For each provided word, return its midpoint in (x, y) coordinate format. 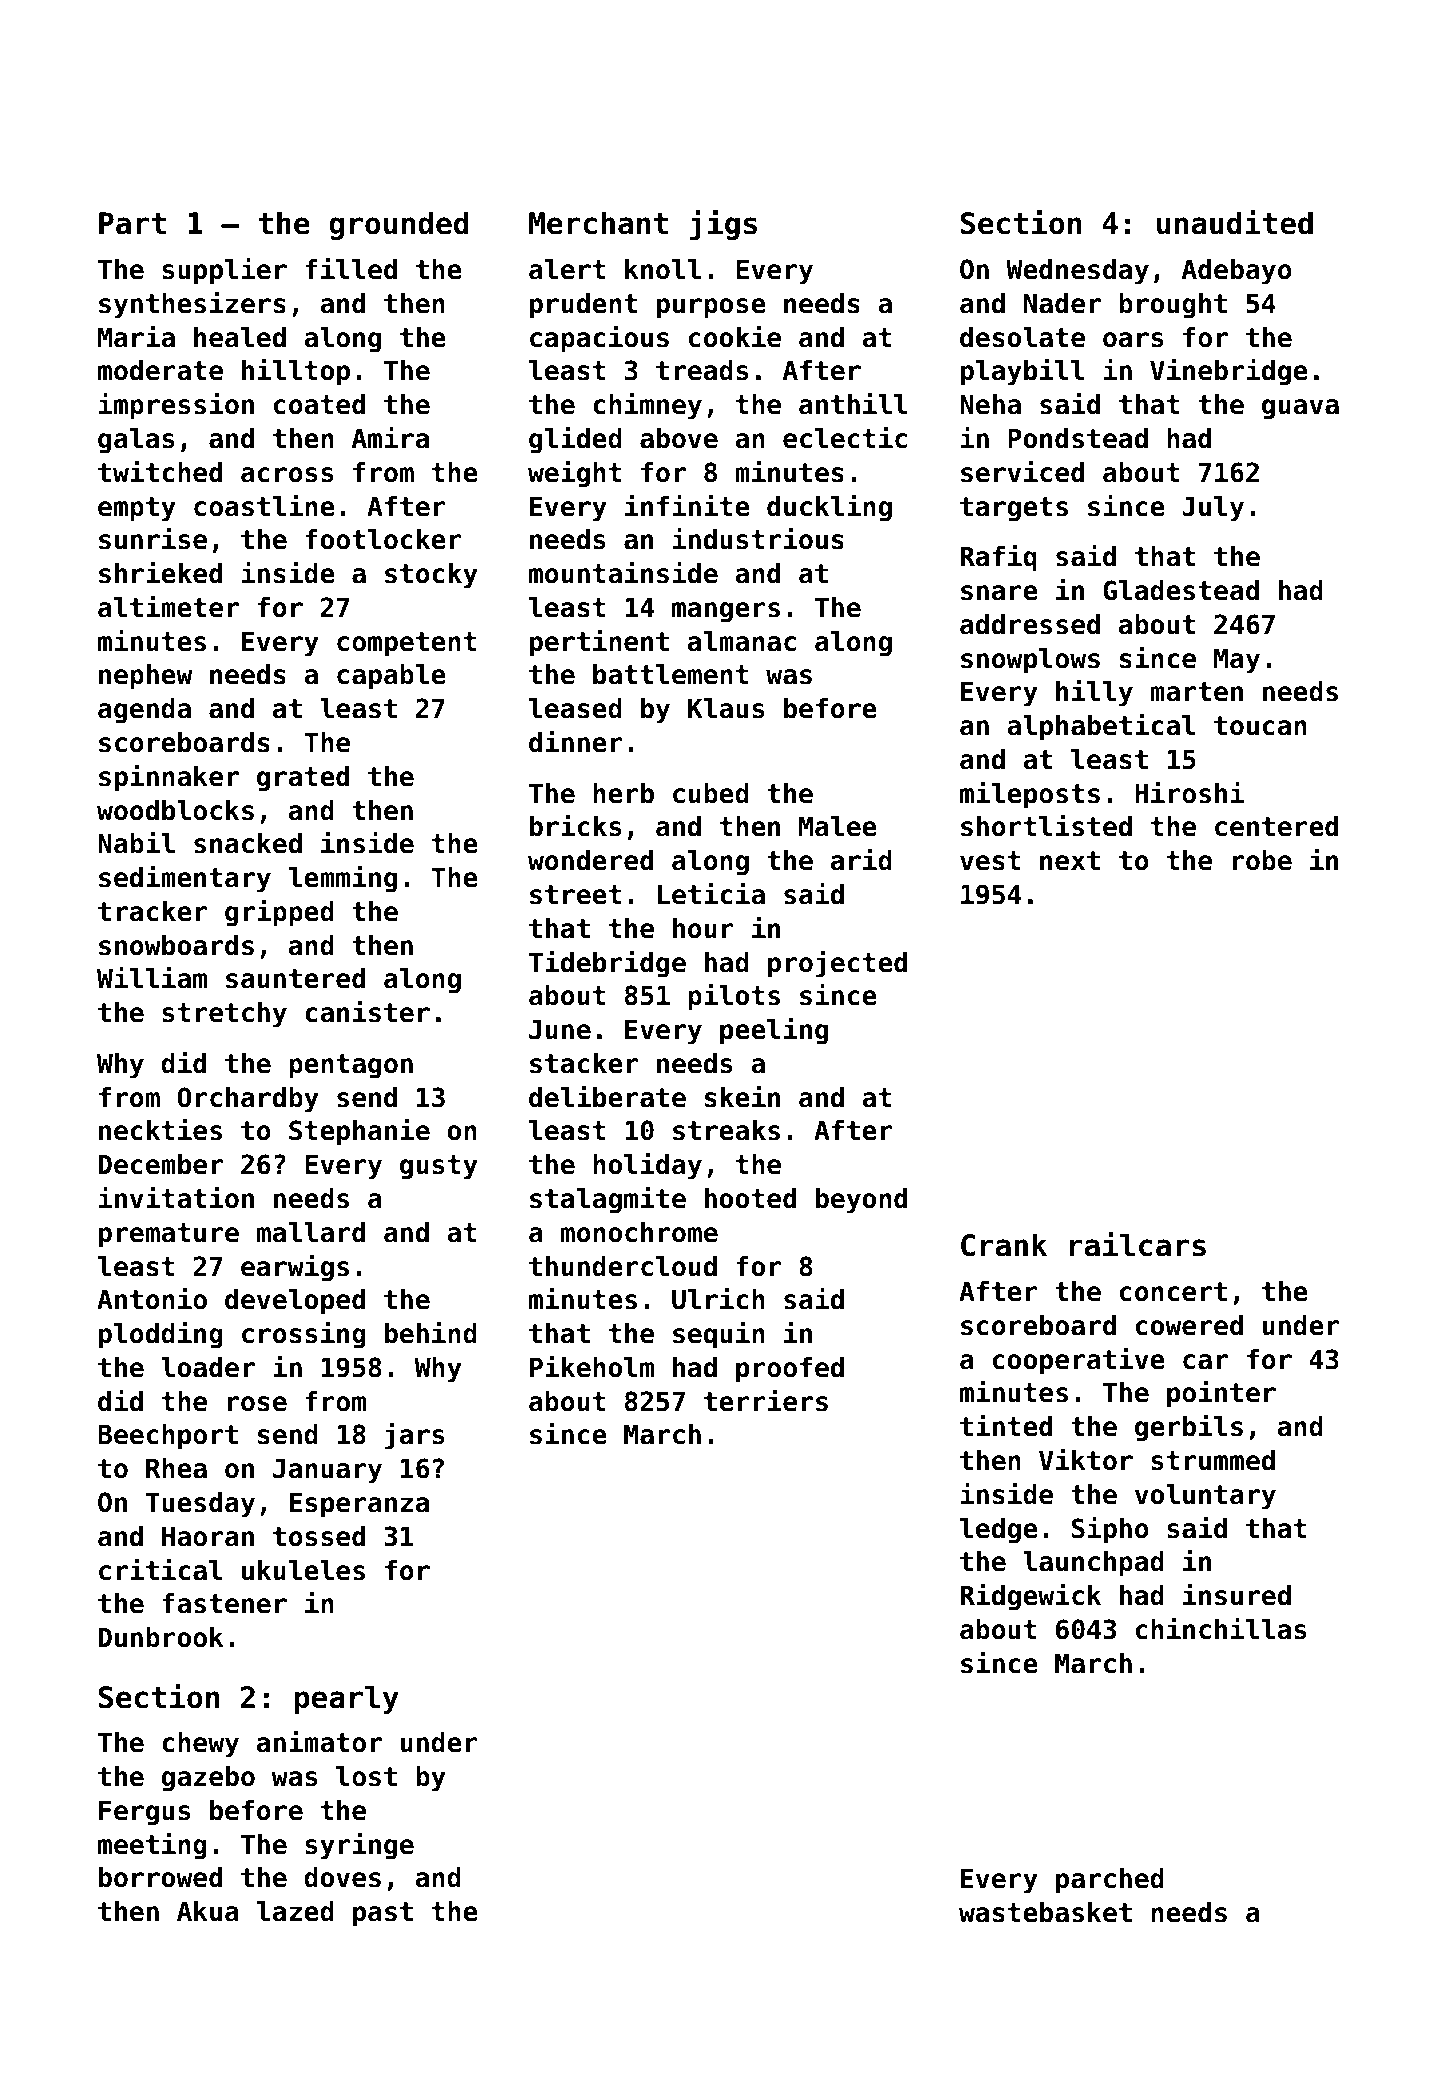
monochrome (639, 1232)
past (383, 1914)
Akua (208, 1911)
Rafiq (998, 558)
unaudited (1235, 222)
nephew (145, 677)
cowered (1189, 1325)
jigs (723, 225)
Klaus (726, 708)
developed (295, 1302)
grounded (399, 225)
